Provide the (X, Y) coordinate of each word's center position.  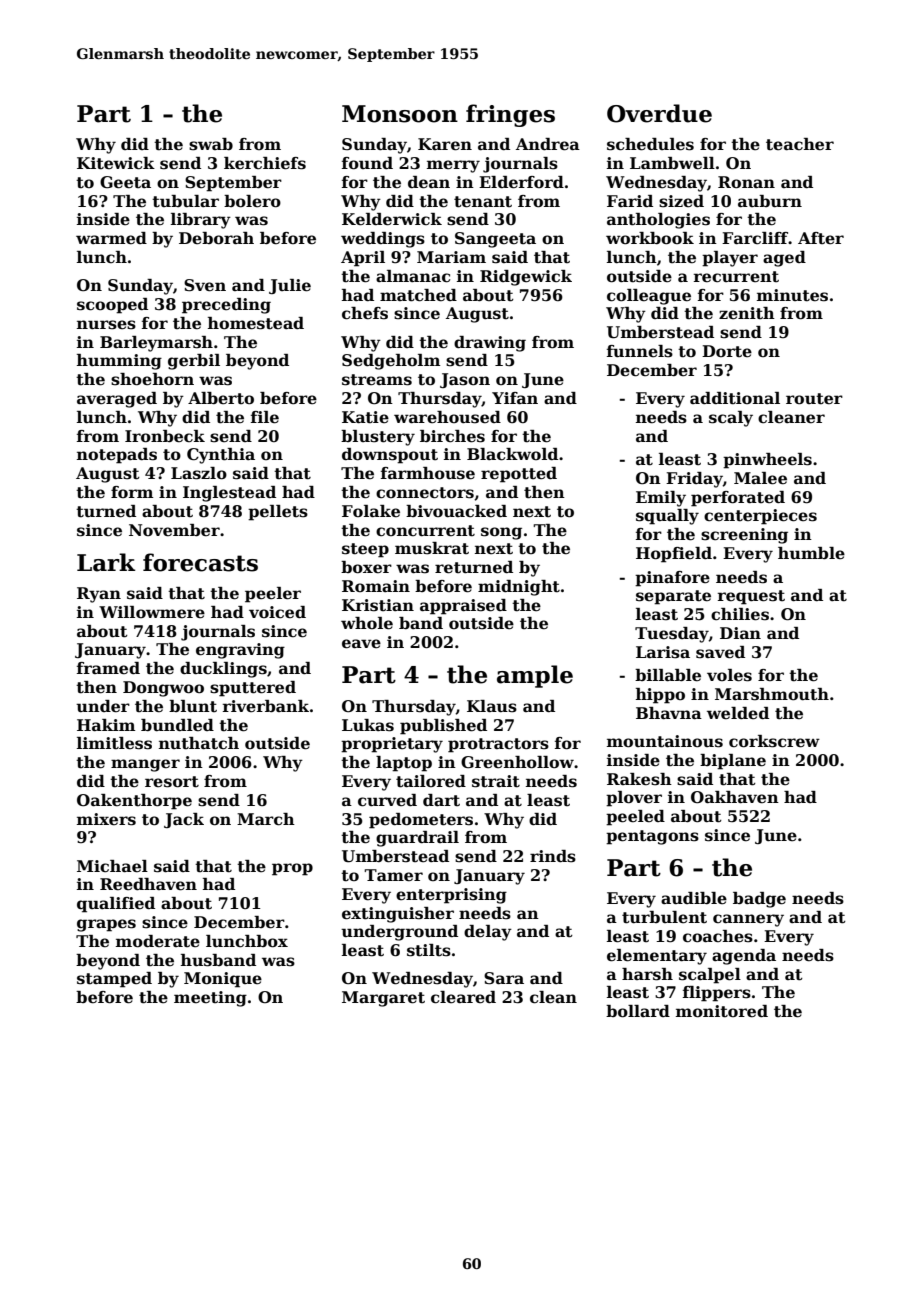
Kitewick (116, 163)
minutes (792, 295)
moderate (158, 941)
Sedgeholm (391, 362)
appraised (463, 607)
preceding (226, 306)
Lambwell (672, 163)
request (751, 597)
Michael (112, 866)
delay (488, 933)
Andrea (548, 144)
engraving (240, 651)
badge (759, 900)
